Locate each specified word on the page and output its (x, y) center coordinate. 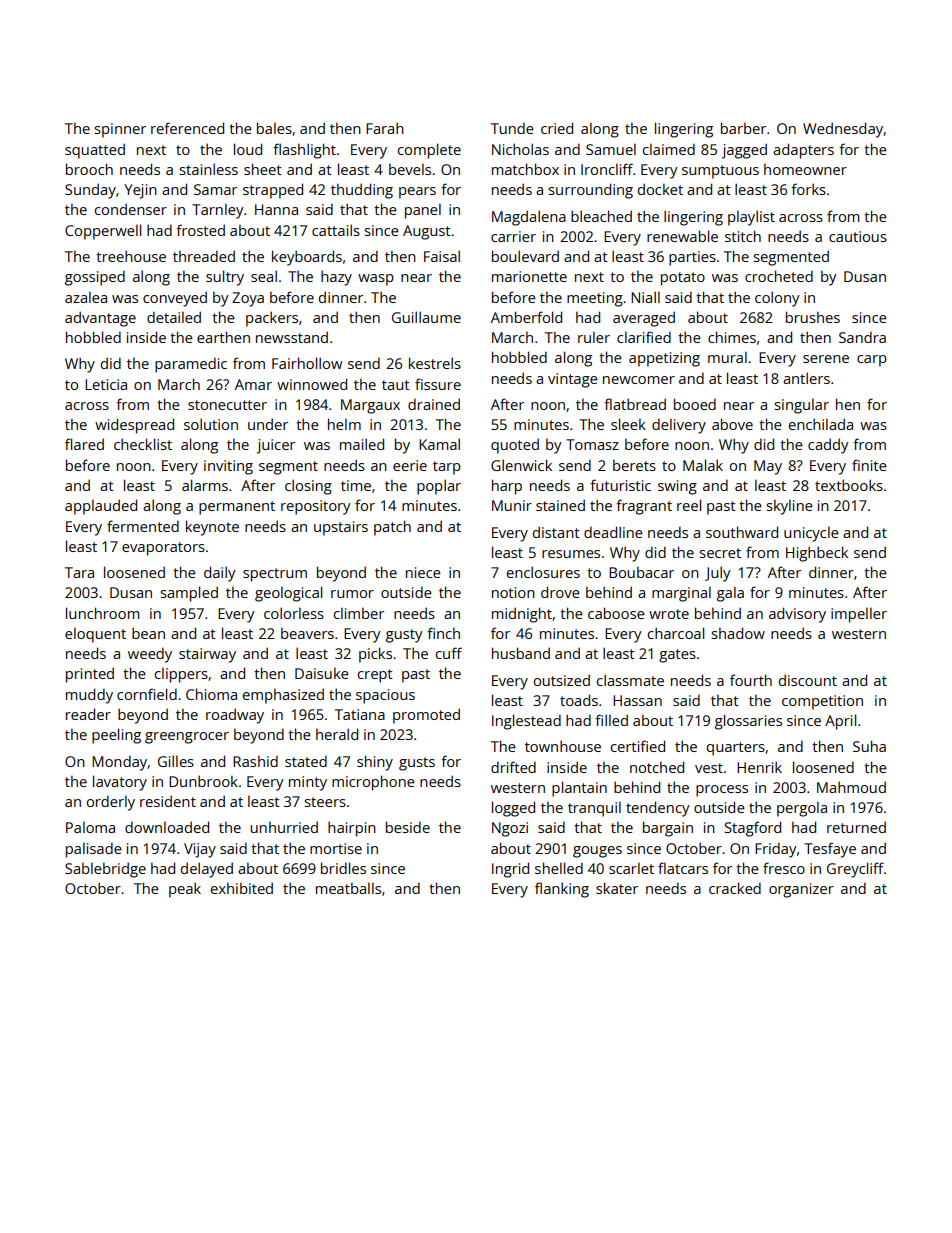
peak (185, 890)
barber (743, 128)
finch (443, 633)
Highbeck (817, 554)
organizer (801, 890)
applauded (101, 507)
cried (557, 128)
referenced (187, 128)
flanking (562, 890)
